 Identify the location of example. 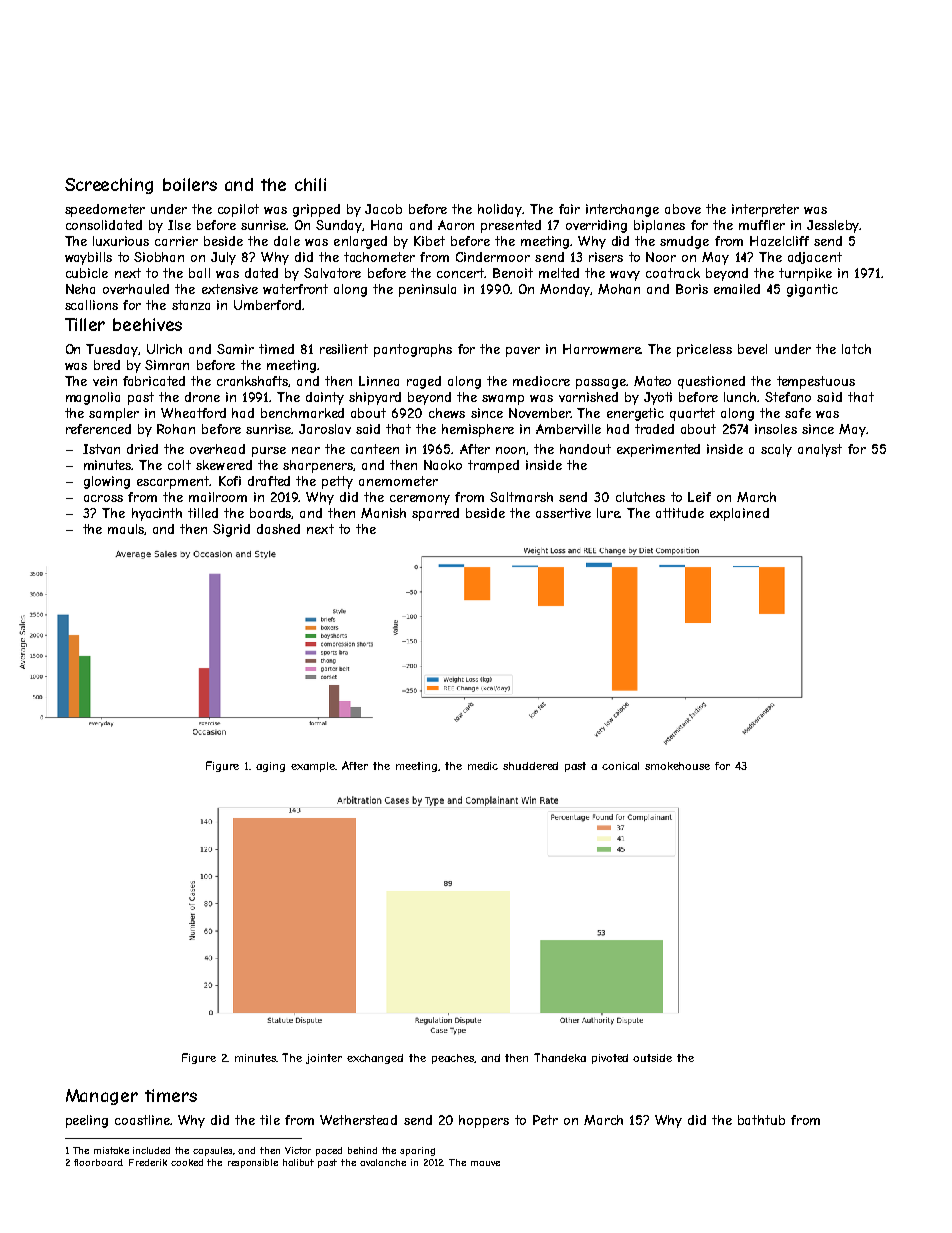
(313, 767).
